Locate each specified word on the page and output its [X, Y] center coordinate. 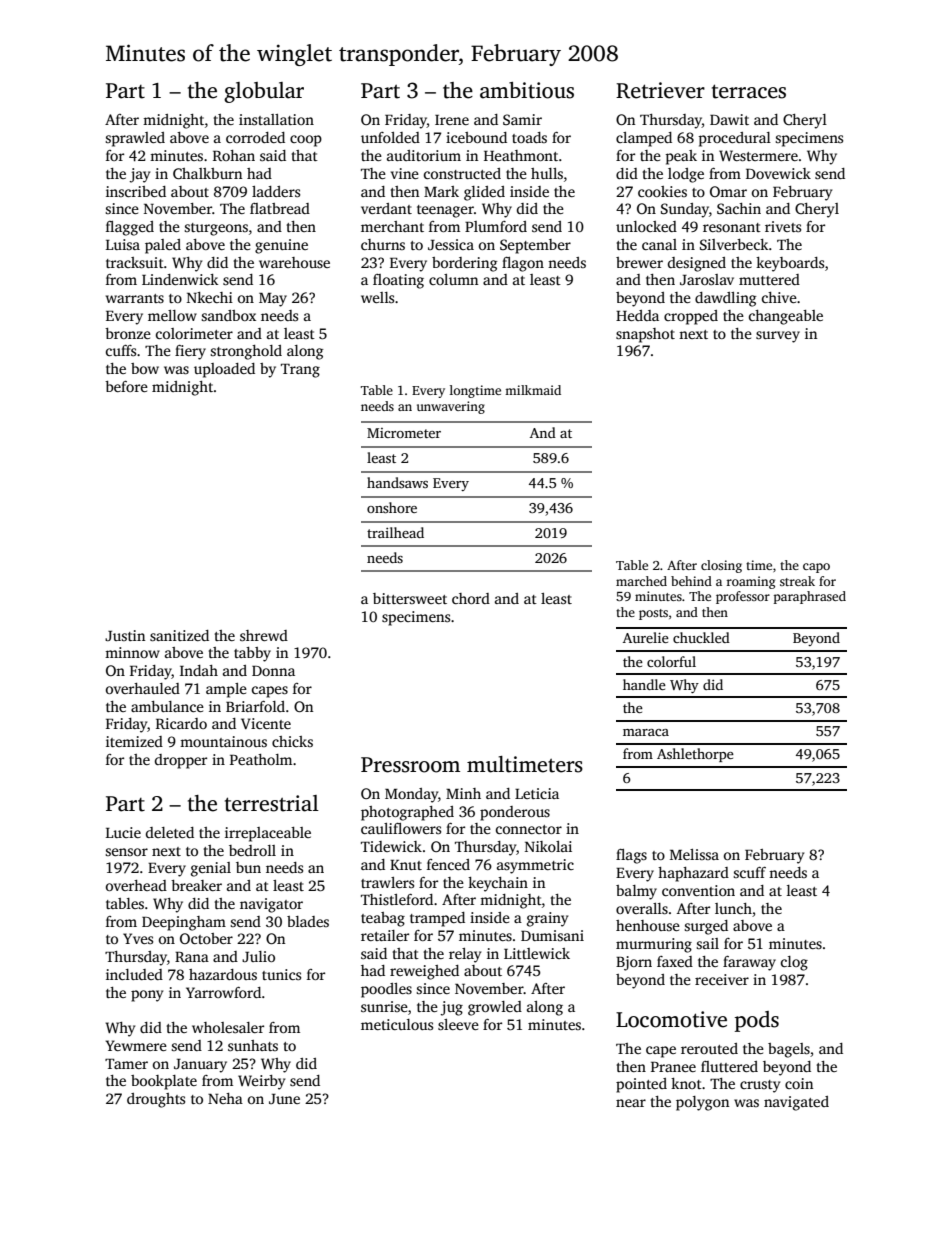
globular [264, 92]
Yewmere [136, 1045]
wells [377, 297]
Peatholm [261, 759]
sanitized [179, 635]
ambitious [527, 90]
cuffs [121, 350]
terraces [749, 91]
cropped [691, 317]
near [631, 1103]
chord [471, 598]
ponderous [515, 813]
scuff [749, 872]
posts [653, 614]
